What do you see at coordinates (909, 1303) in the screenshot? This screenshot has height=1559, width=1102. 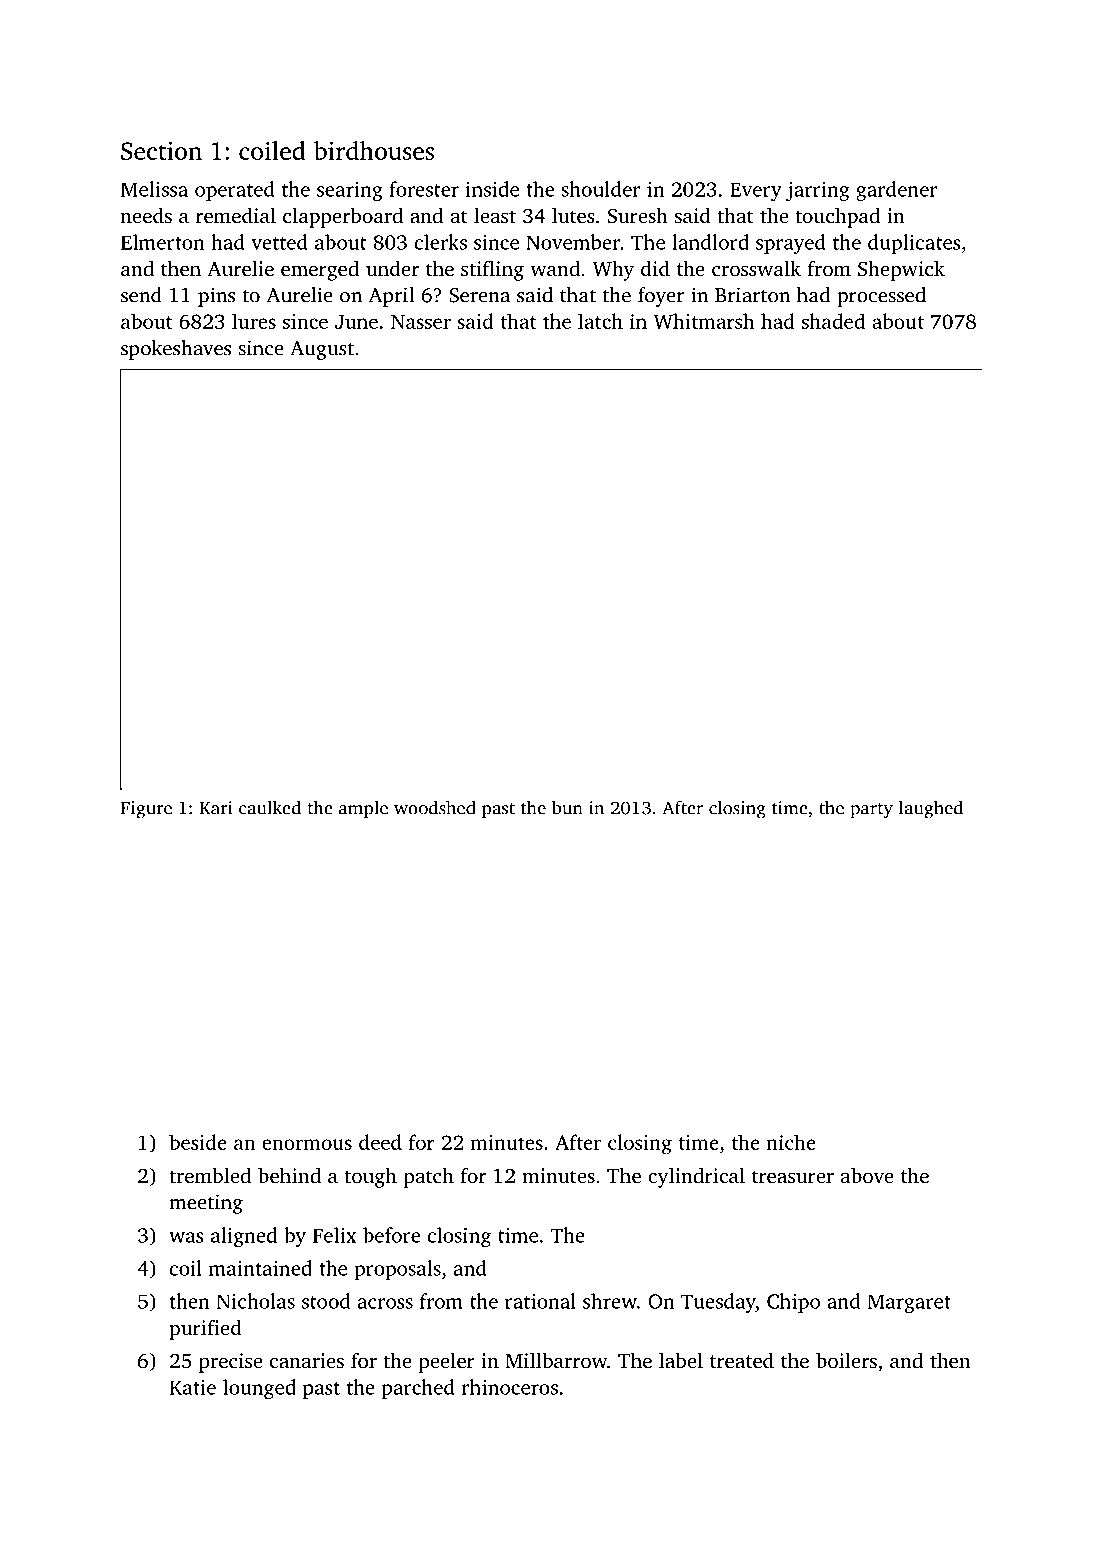 I see `Margaret` at bounding box center [909, 1303].
